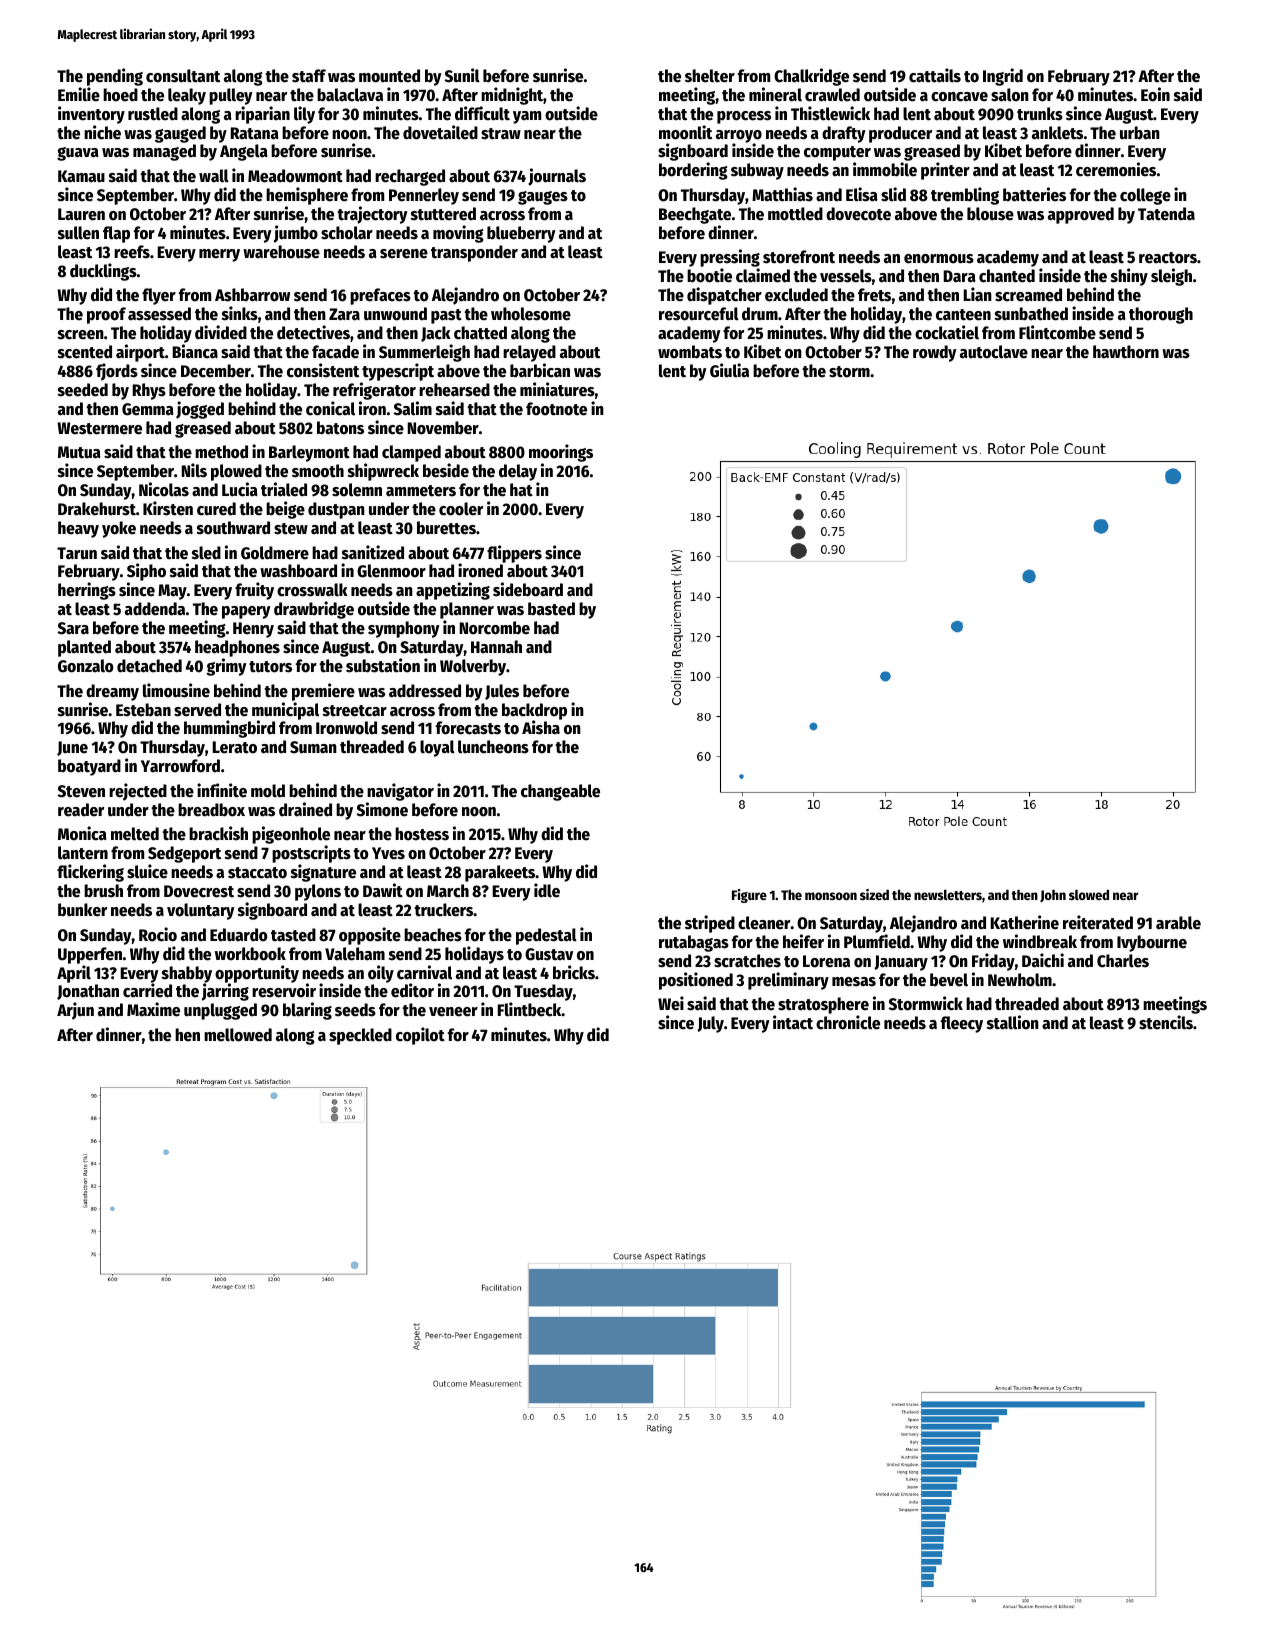 This screenshot has width=1269, height=1643. What do you see at coordinates (474, 253) in the screenshot?
I see `transponder` at bounding box center [474, 253].
